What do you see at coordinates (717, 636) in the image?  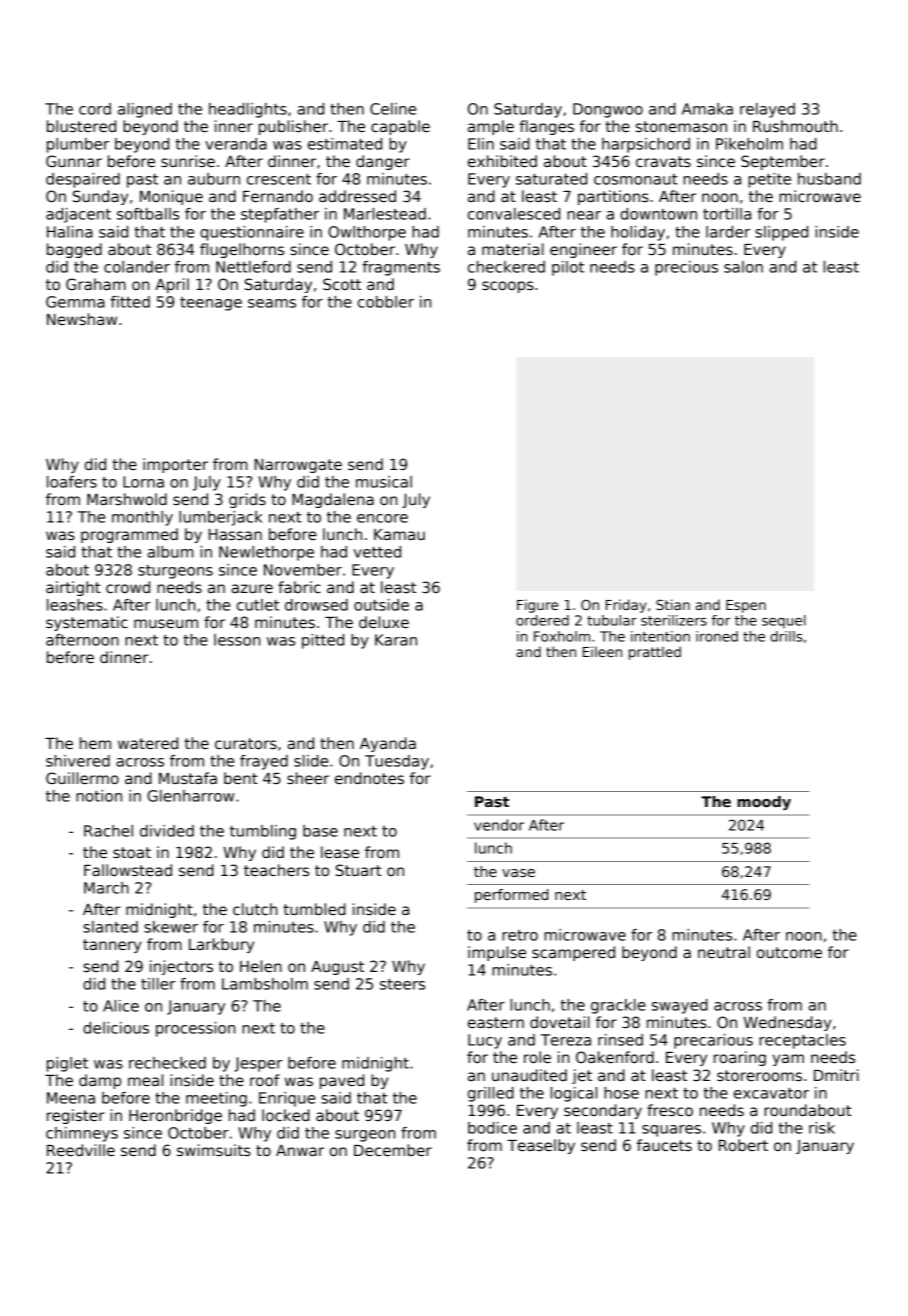 I see `ironed` at bounding box center [717, 636].
